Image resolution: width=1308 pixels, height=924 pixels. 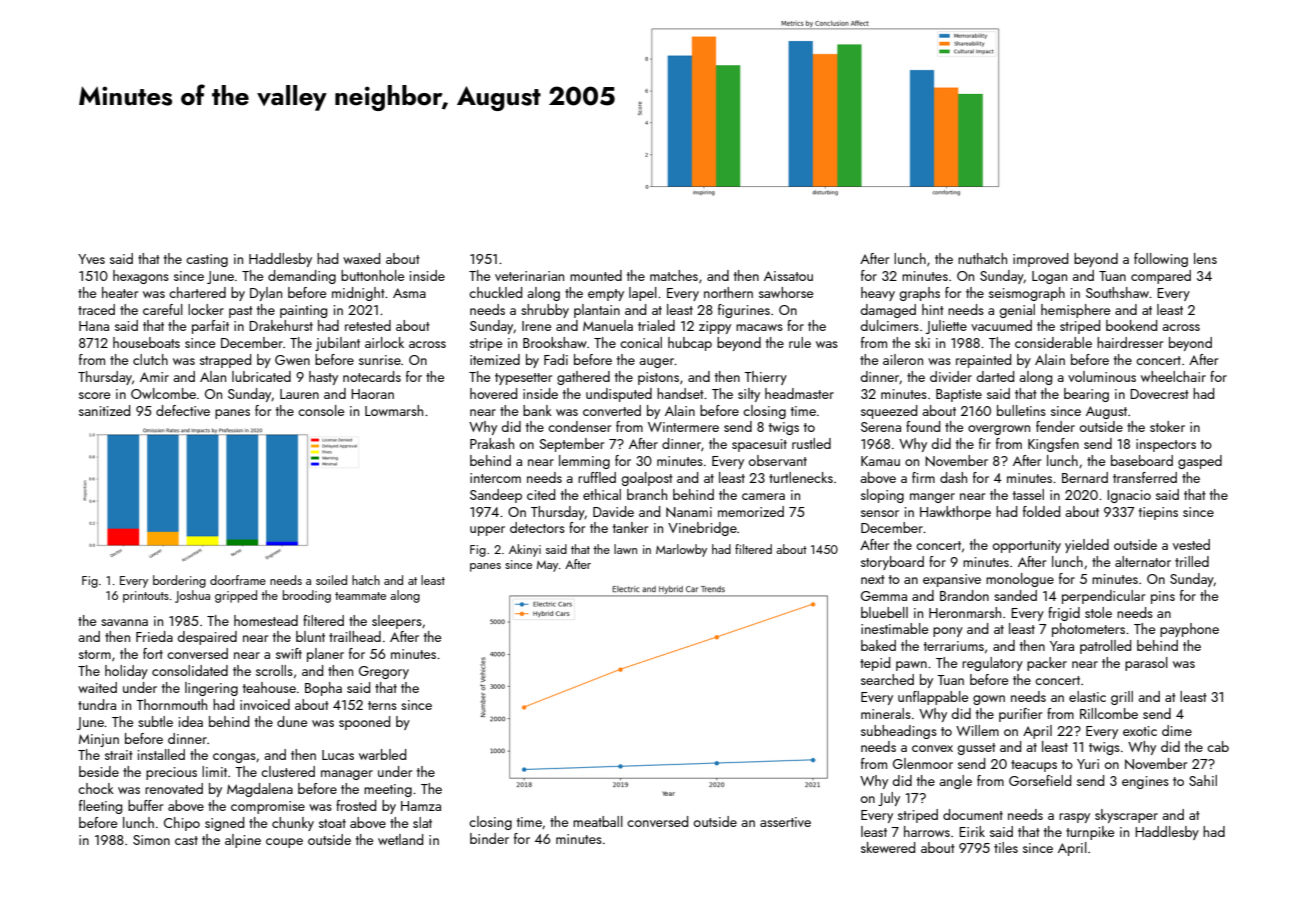 I want to click on jubilant, so click(x=337, y=344).
